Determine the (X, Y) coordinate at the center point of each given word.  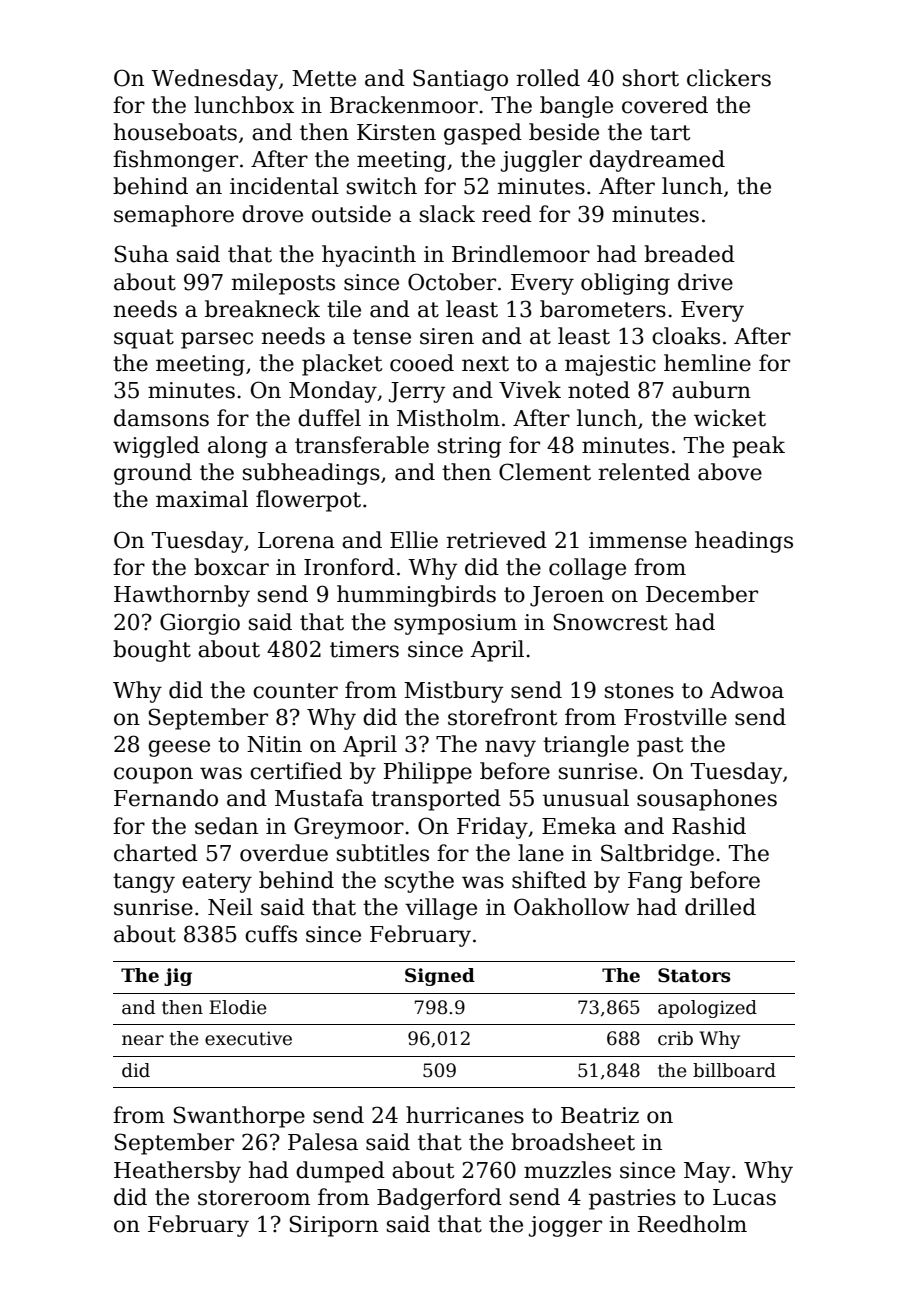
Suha (142, 254)
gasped (483, 134)
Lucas (744, 1197)
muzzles (567, 1170)
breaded (689, 254)
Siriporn (334, 1226)
